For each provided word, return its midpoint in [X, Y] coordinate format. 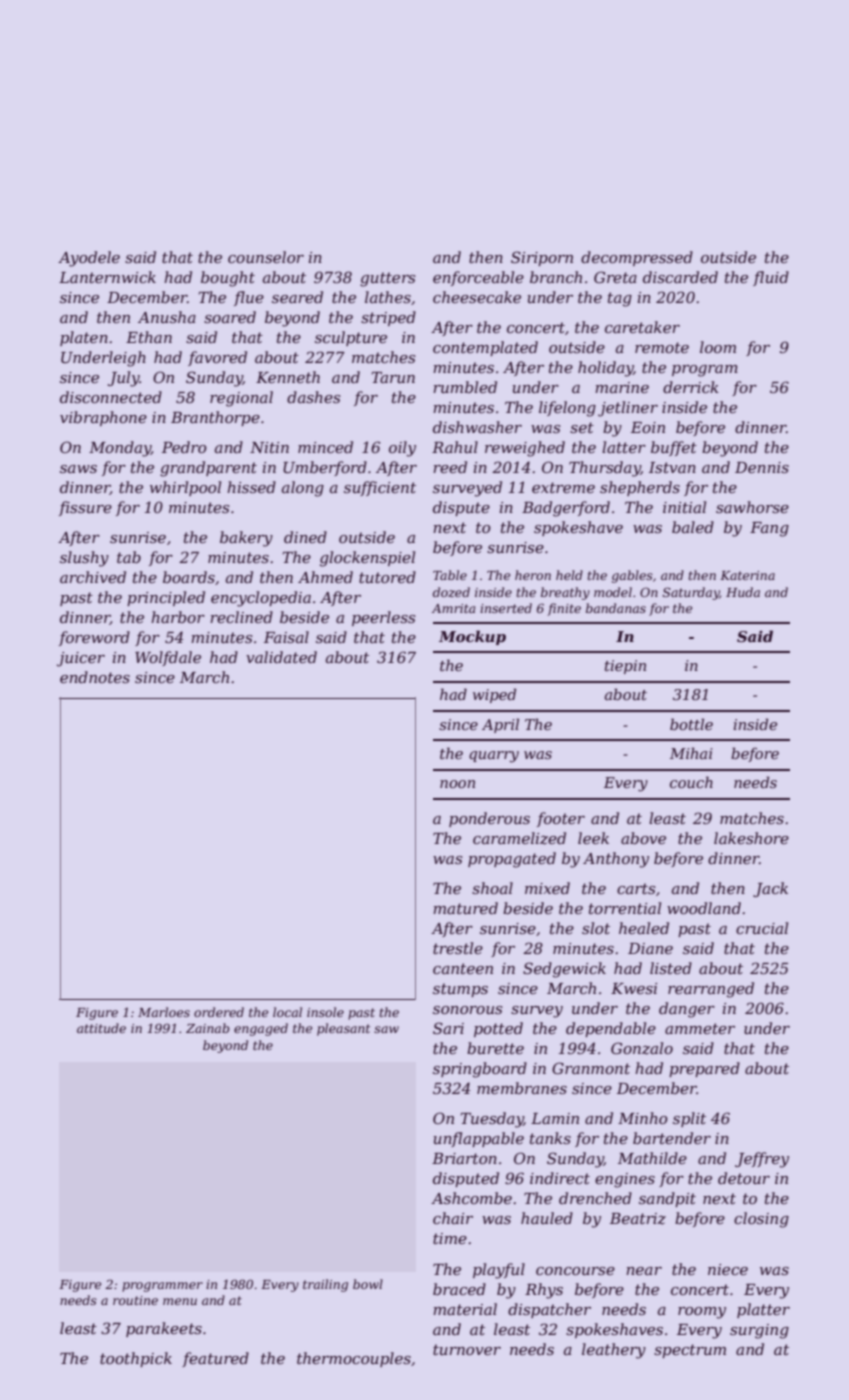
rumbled [465, 387]
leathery [614, 1351]
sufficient [380, 488]
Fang [769, 529]
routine [135, 1300]
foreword [94, 638]
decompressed [637, 258]
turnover [467, 1349]
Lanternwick [107, 277]
